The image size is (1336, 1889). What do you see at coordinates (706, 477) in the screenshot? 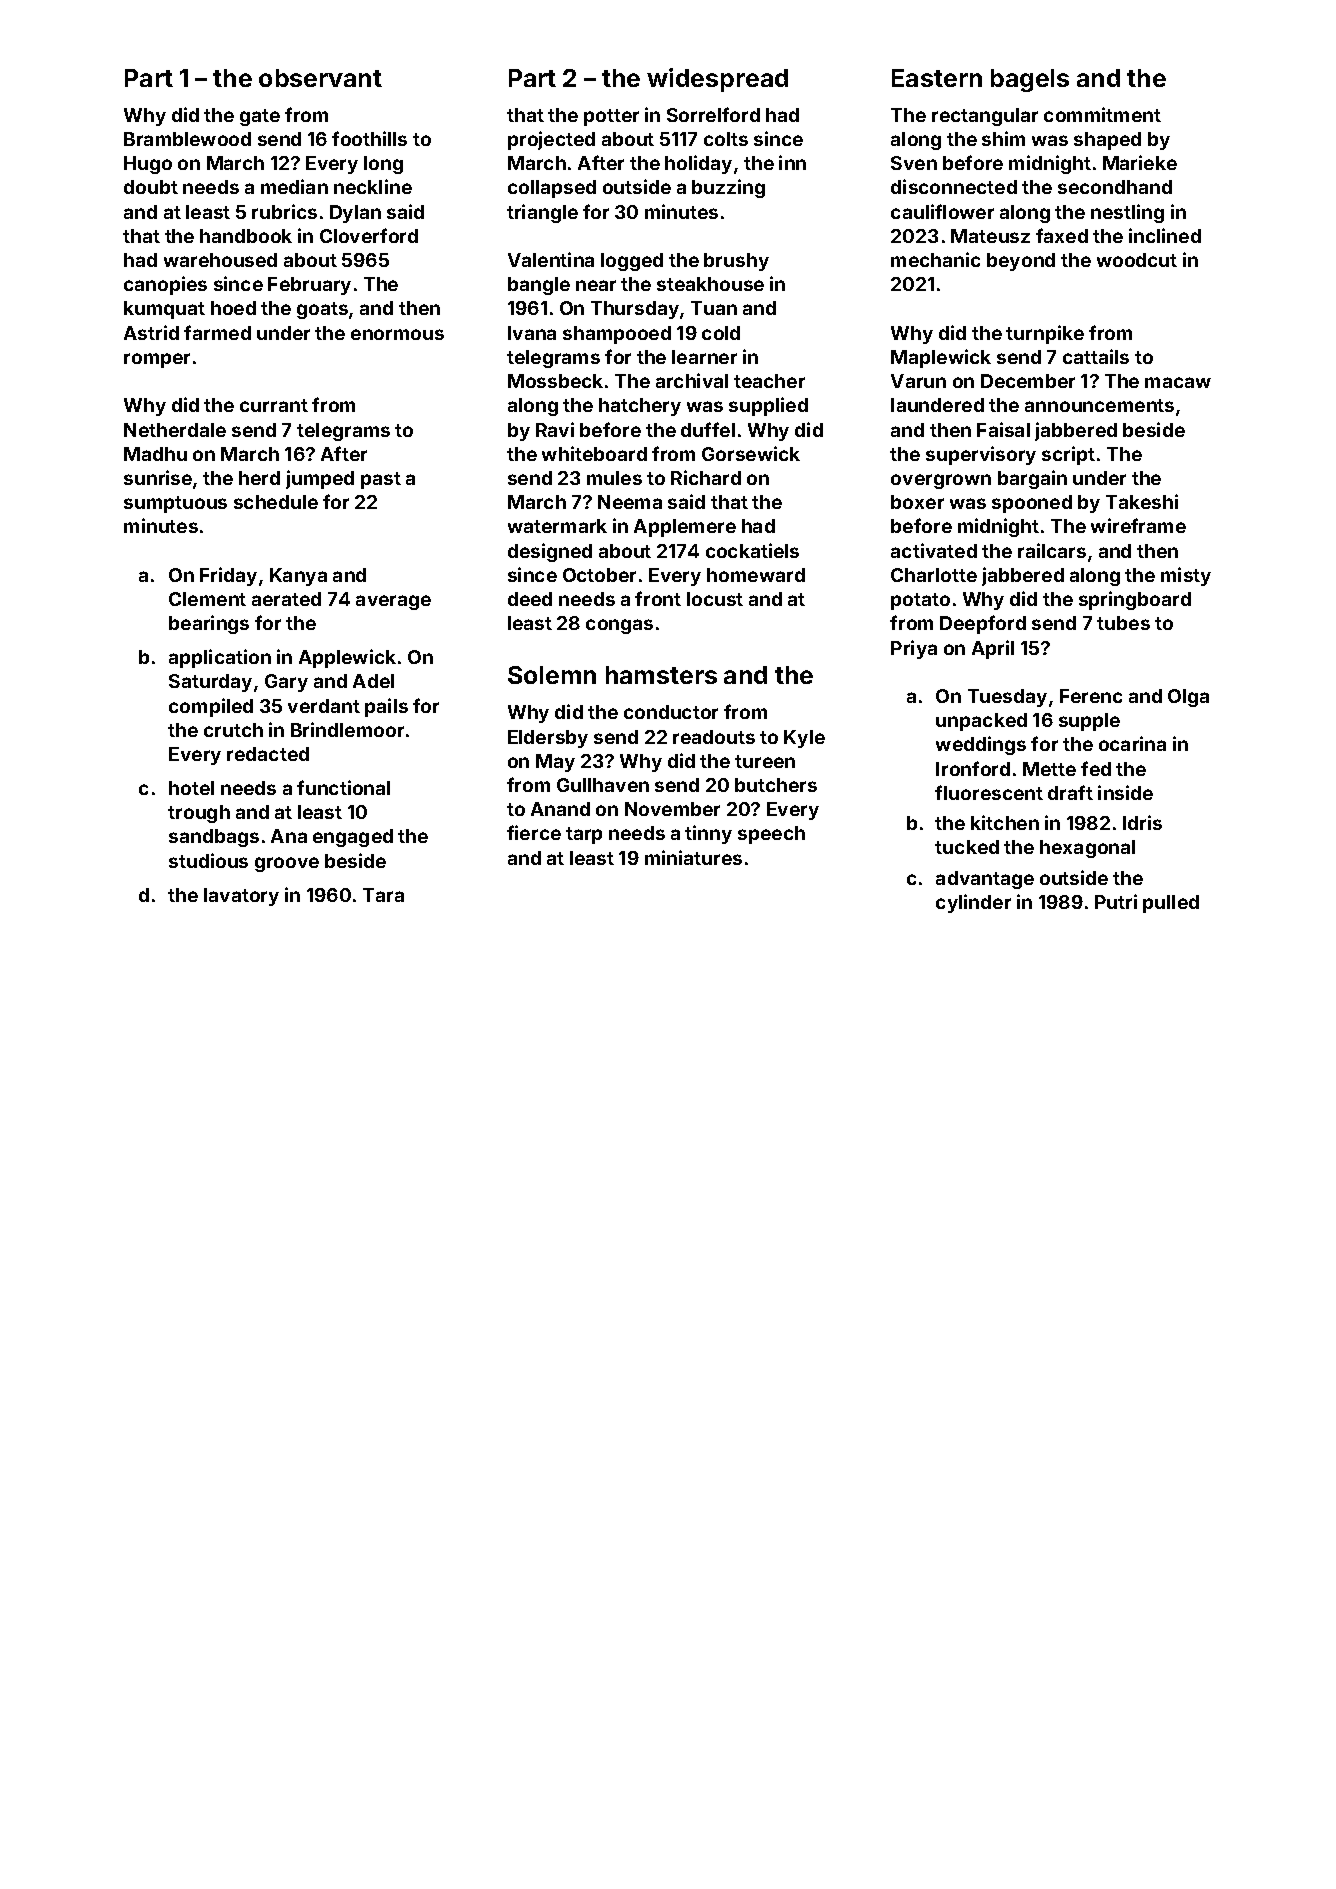
I see `Richard` at bounding box center [706, 477].
